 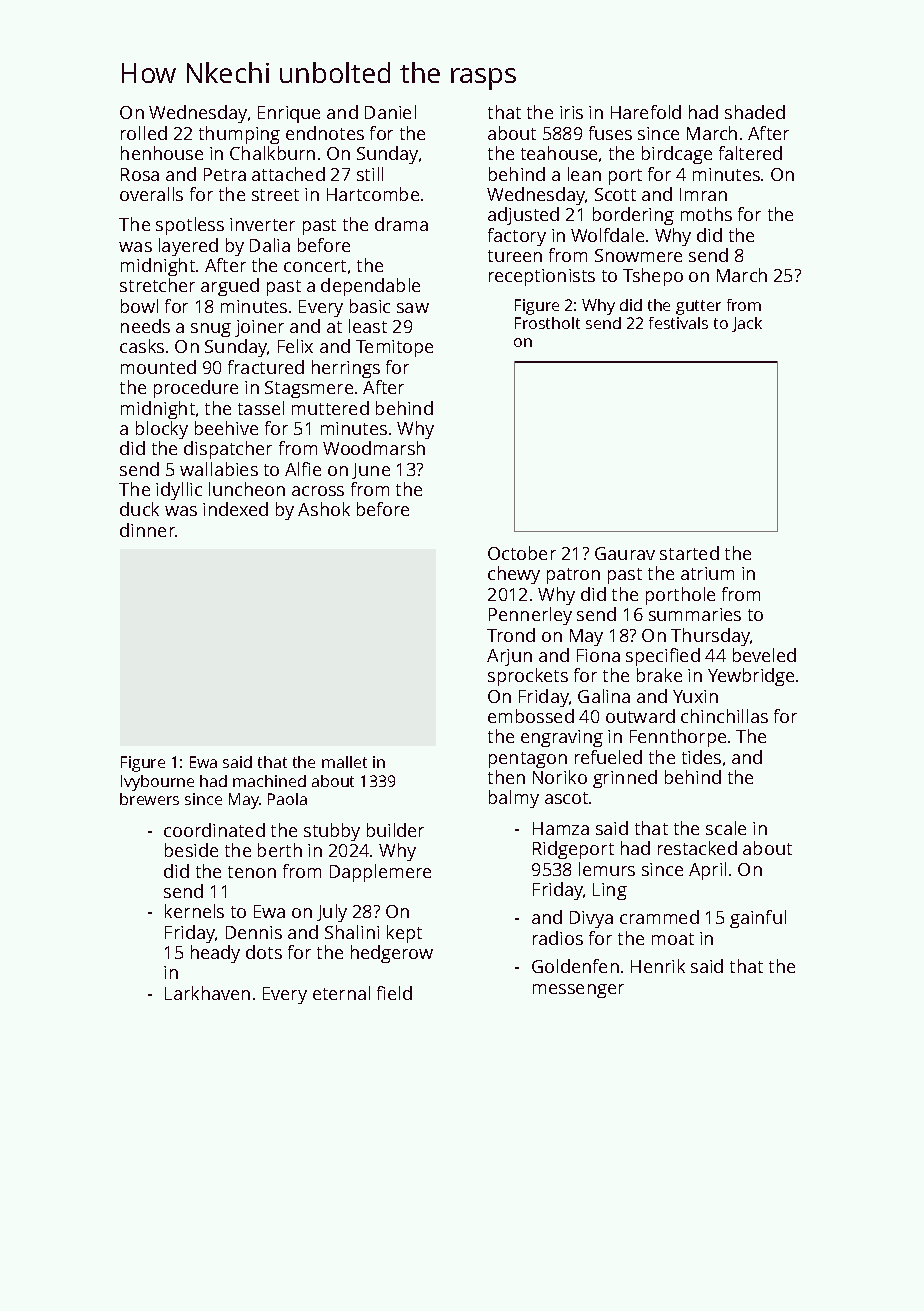 I want to click on faltered, so click(x=750, y=153).
